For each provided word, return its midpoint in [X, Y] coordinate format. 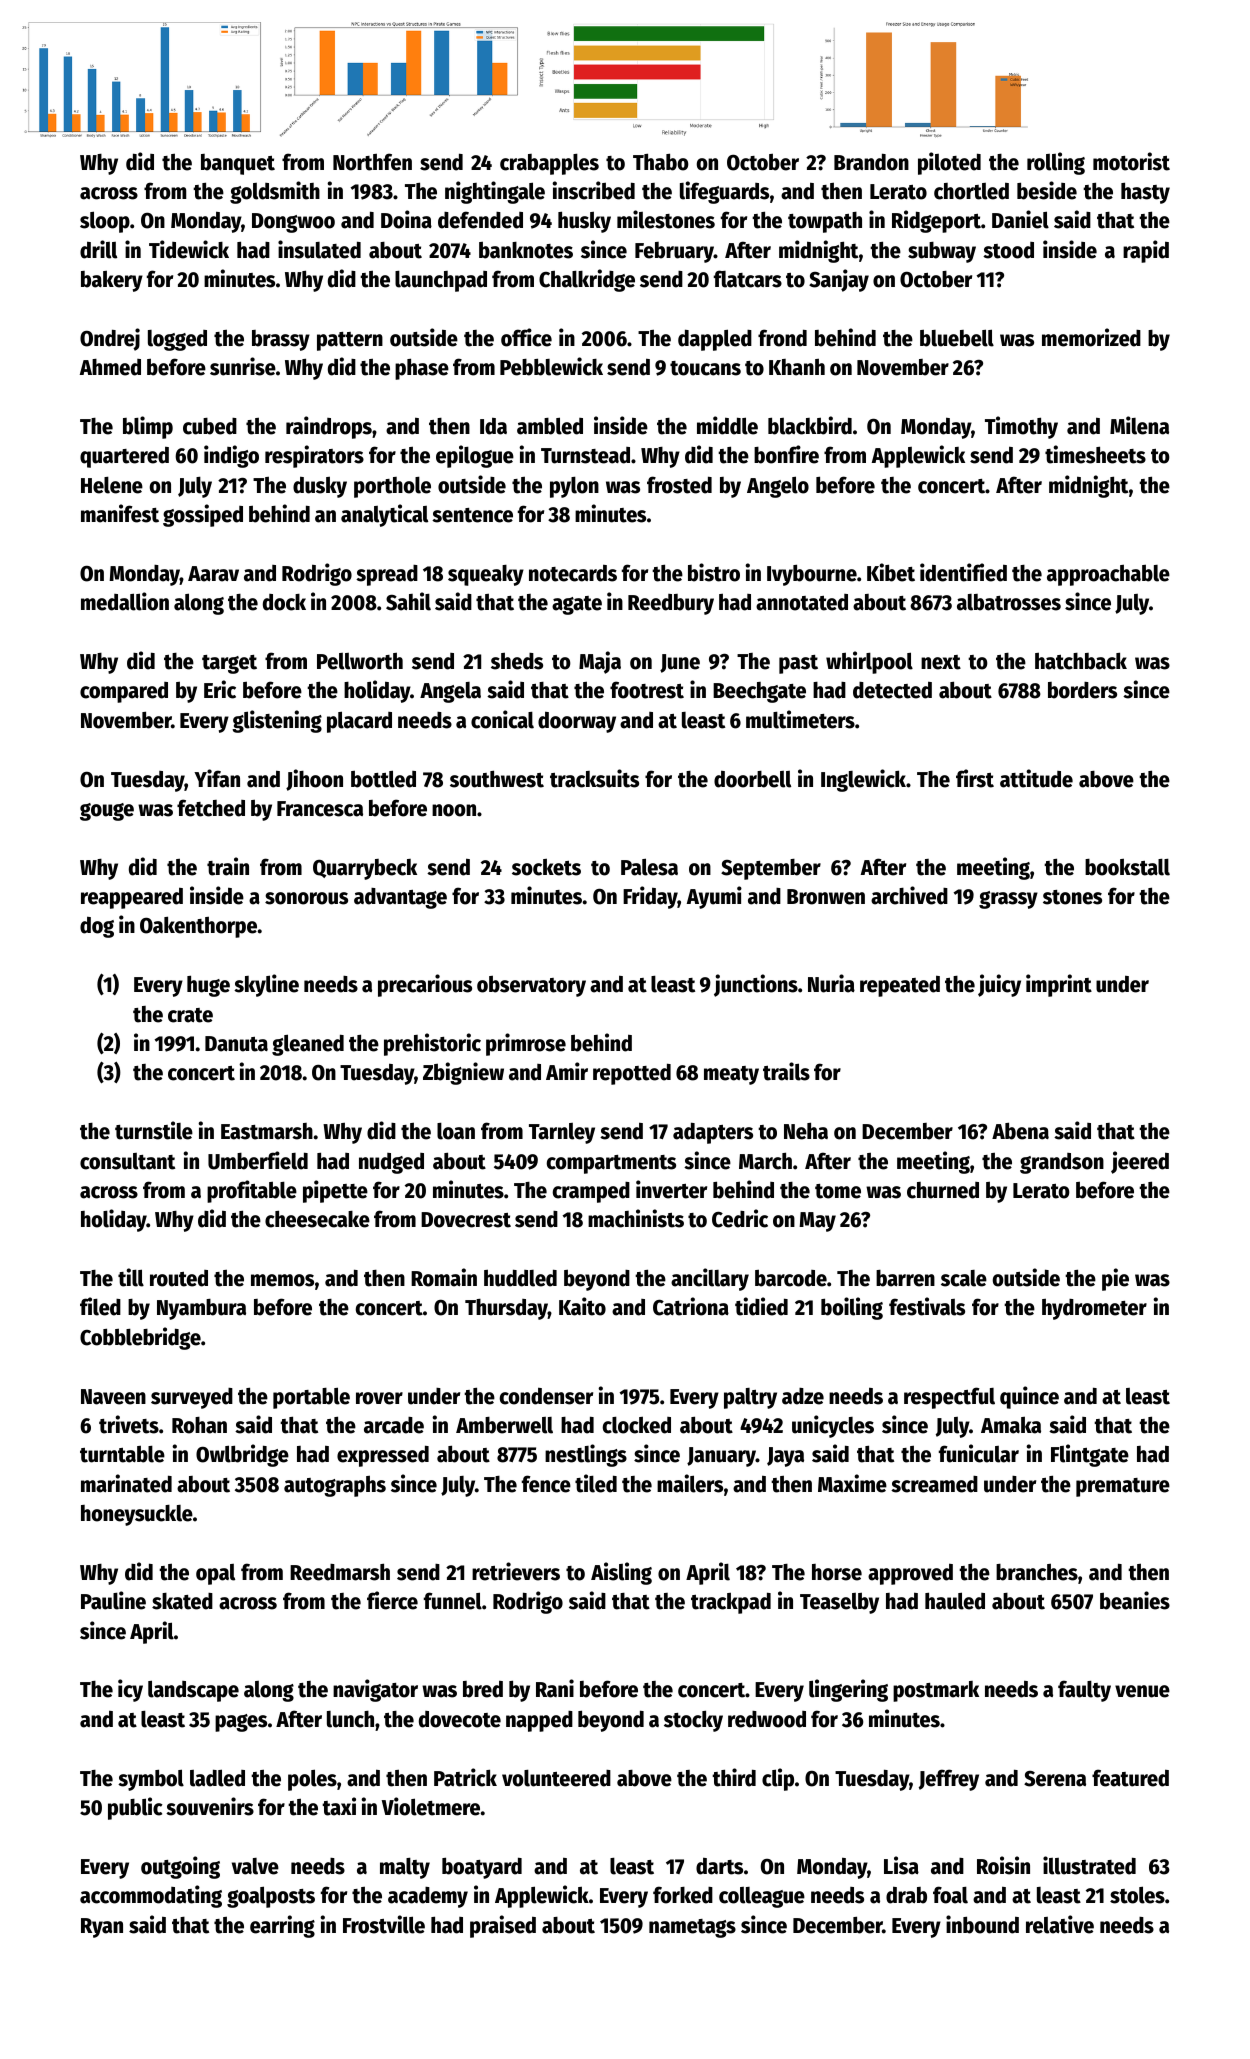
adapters [713, 1133]
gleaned [308, 1045]
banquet [238, 164]
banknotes [526, 250]
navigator [375, 1690]
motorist [1131, 161]
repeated [900, 986]
